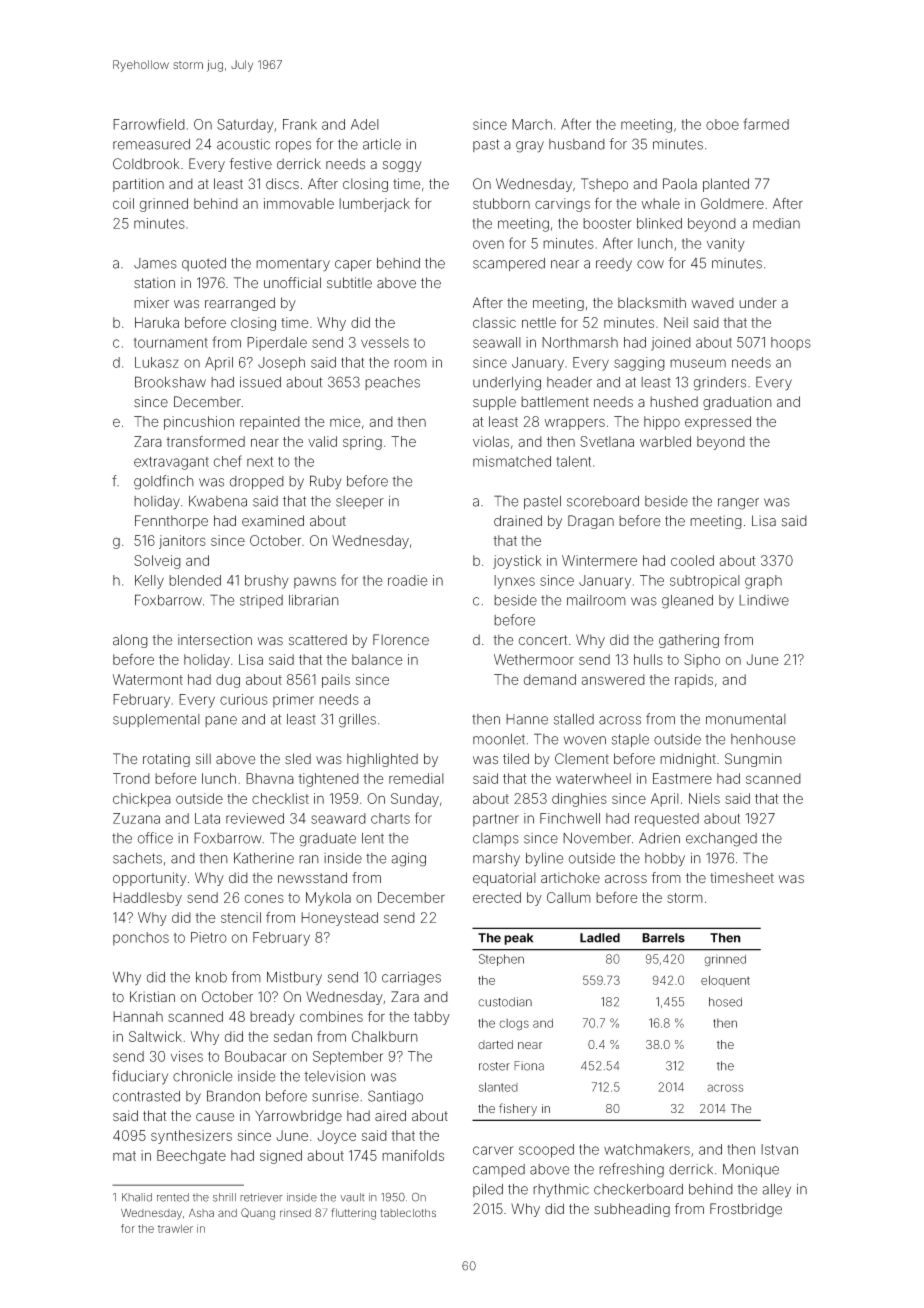 The height and width of the screenshot is (1308, 924). Describe the element at coordinates (721, 840) in the screenshot. I see `exchanged` at that location.
